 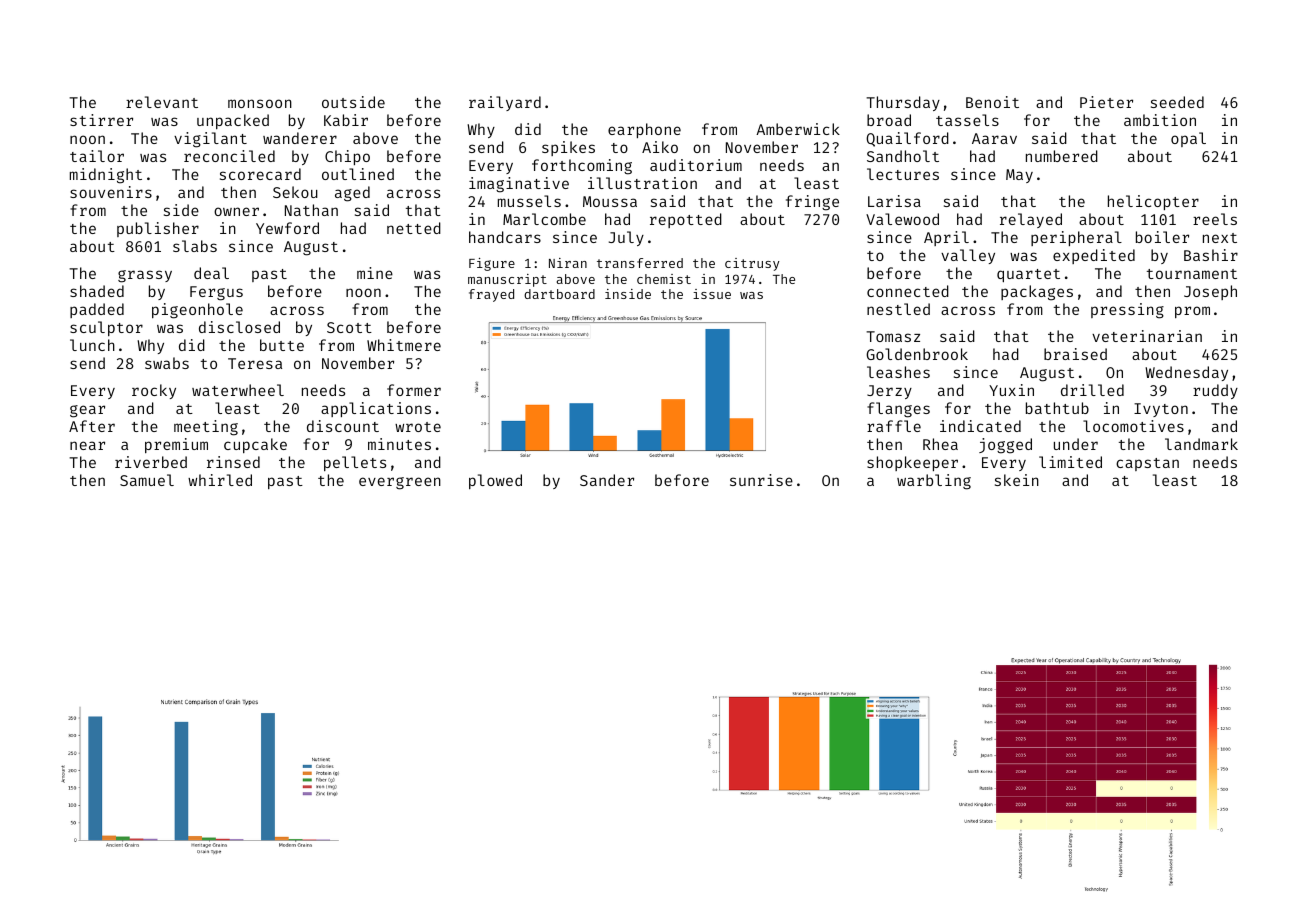 What do you see at coordinates (375, 273) in the screenshot?
I see `mine` at bounding box center [375, 273].
